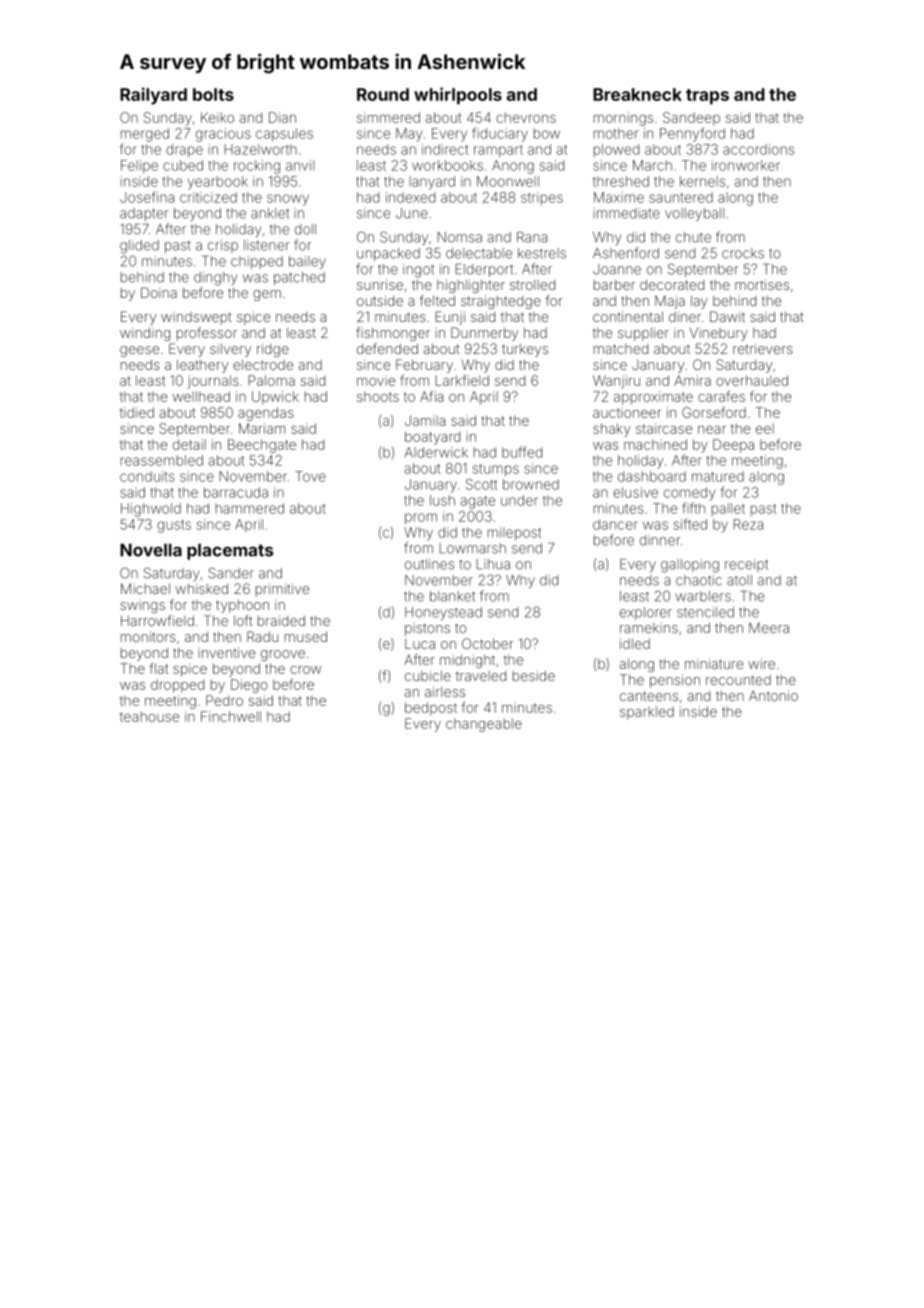 The image size is (924, 1308). Describe the element at coordinates (649, 628) in the image. I see `ramekins` at that location.
